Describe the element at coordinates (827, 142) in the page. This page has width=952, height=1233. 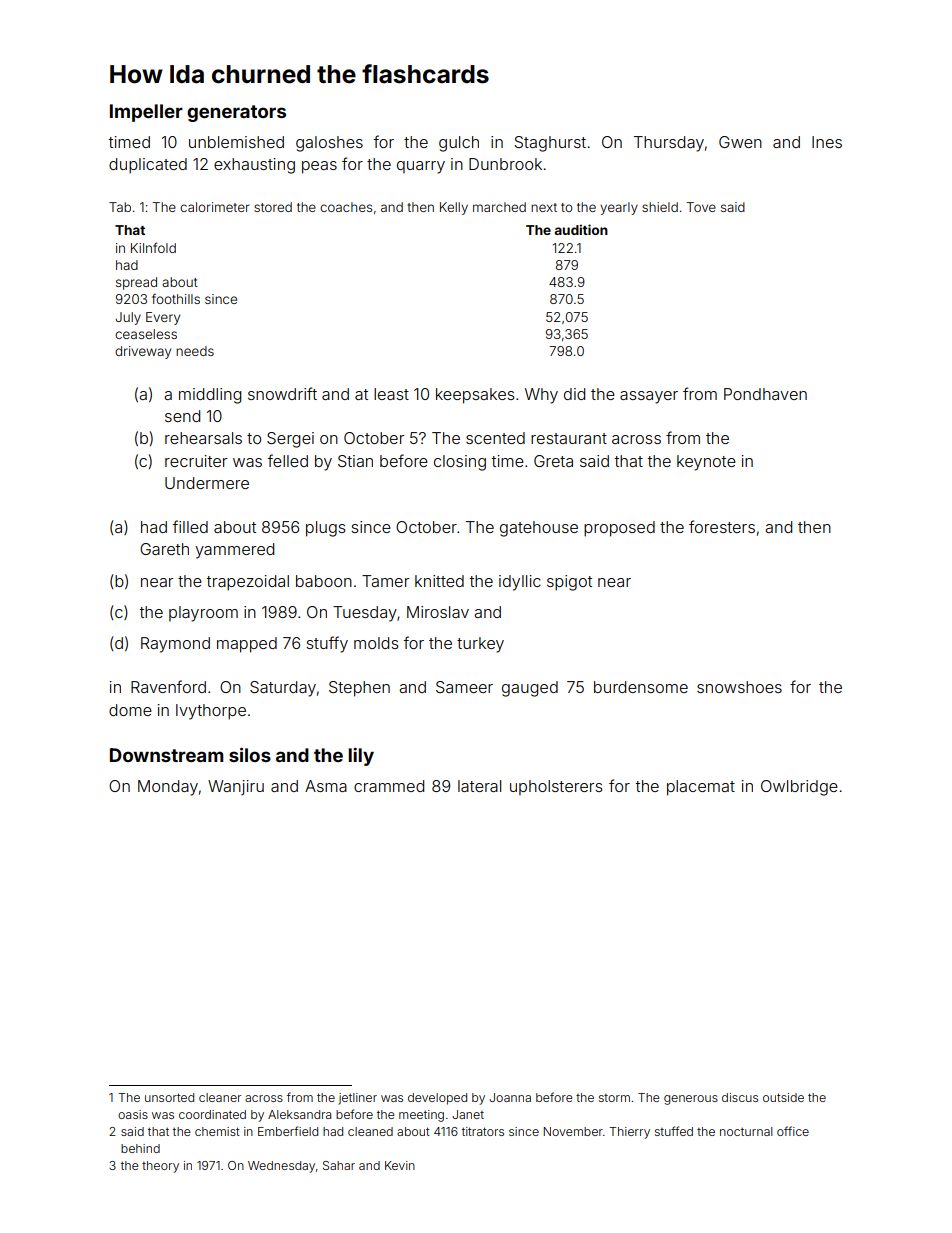
I see `Ines` at that location.
